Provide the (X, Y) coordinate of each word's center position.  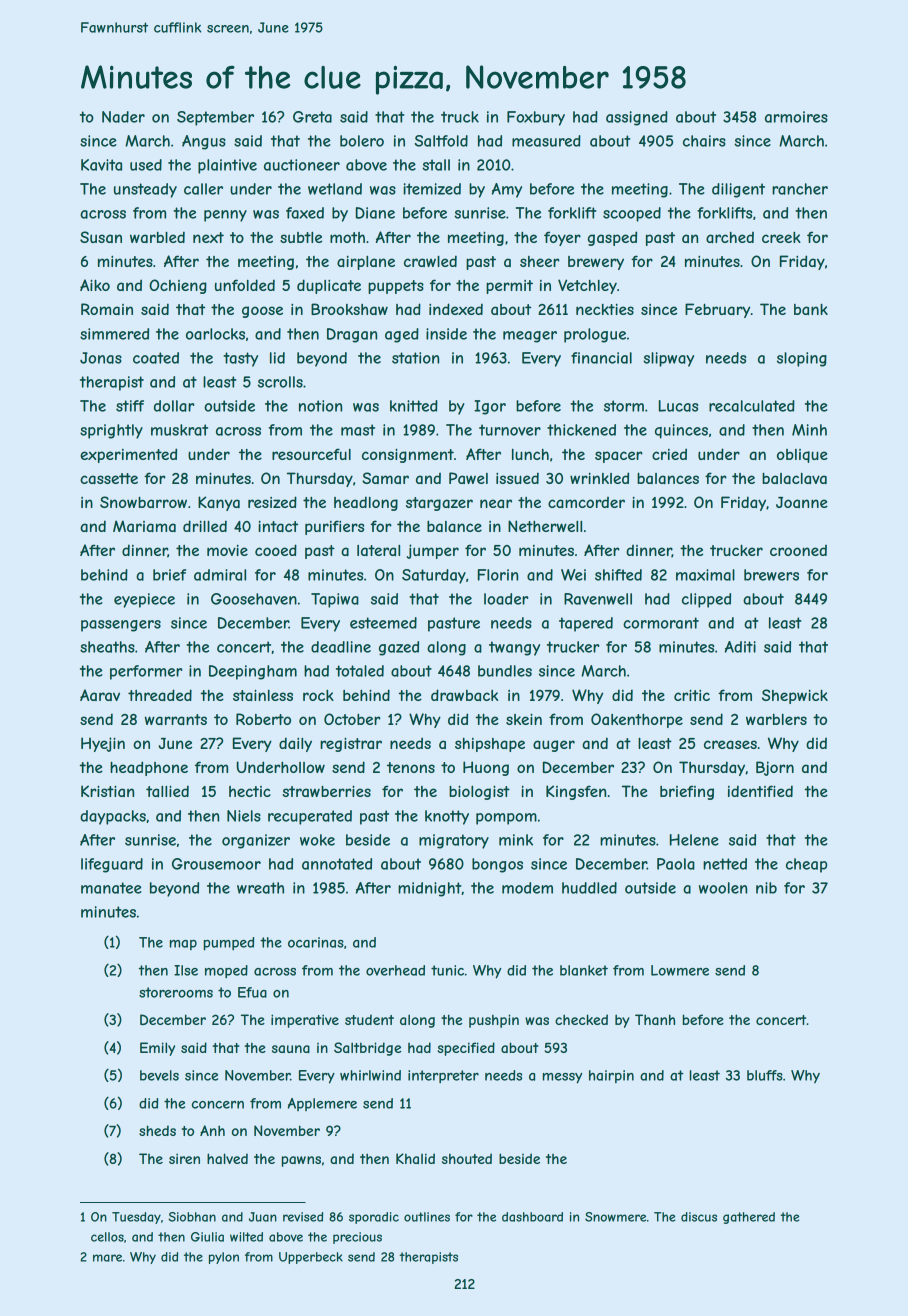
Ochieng (178, 286)
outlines (427, 1217)
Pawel (468, 478)
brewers (771, 575)
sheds (157, 1130)
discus (699, 1217)
